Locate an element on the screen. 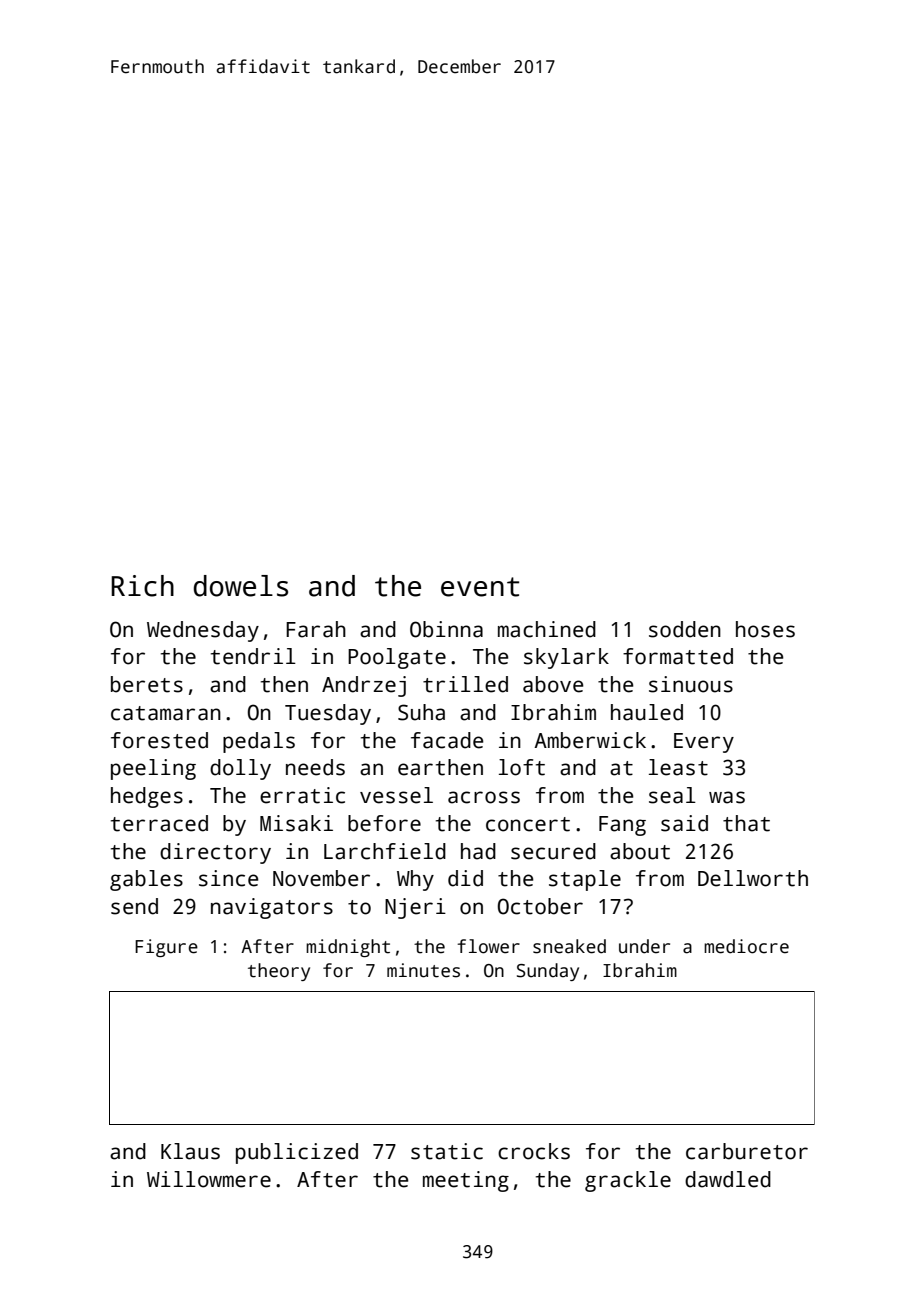  theory is located at coordinates (279, 972).
